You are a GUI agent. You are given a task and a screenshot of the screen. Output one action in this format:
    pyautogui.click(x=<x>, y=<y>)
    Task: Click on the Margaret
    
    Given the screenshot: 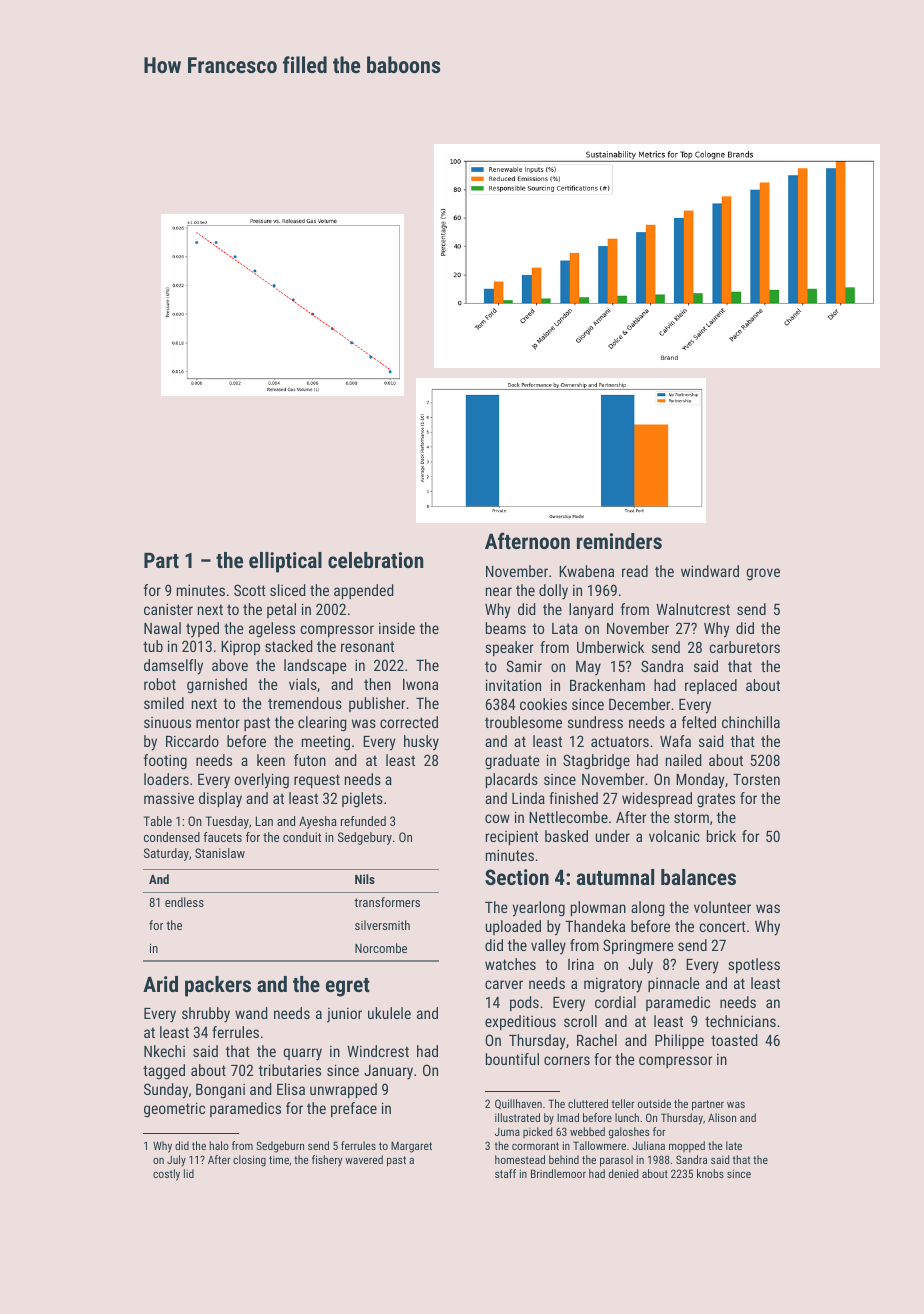 What is the action you would take?
    pyautogui.click(x=411, y=1147)
